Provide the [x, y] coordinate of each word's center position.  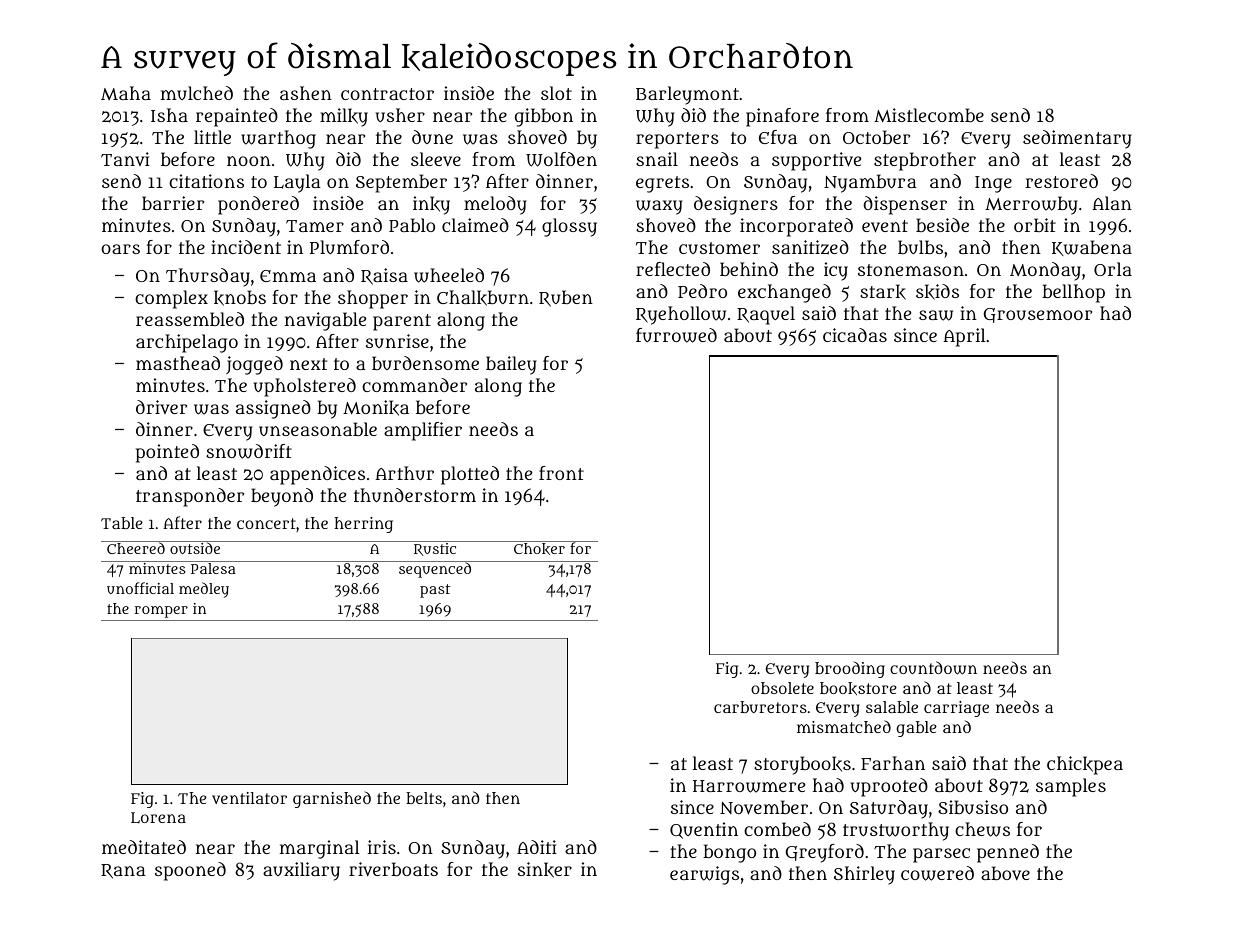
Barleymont [687, 95]
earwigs [704, 875]
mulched [197, 93]
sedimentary [1077, 139]
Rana [123, 871]
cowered [937, 873]
